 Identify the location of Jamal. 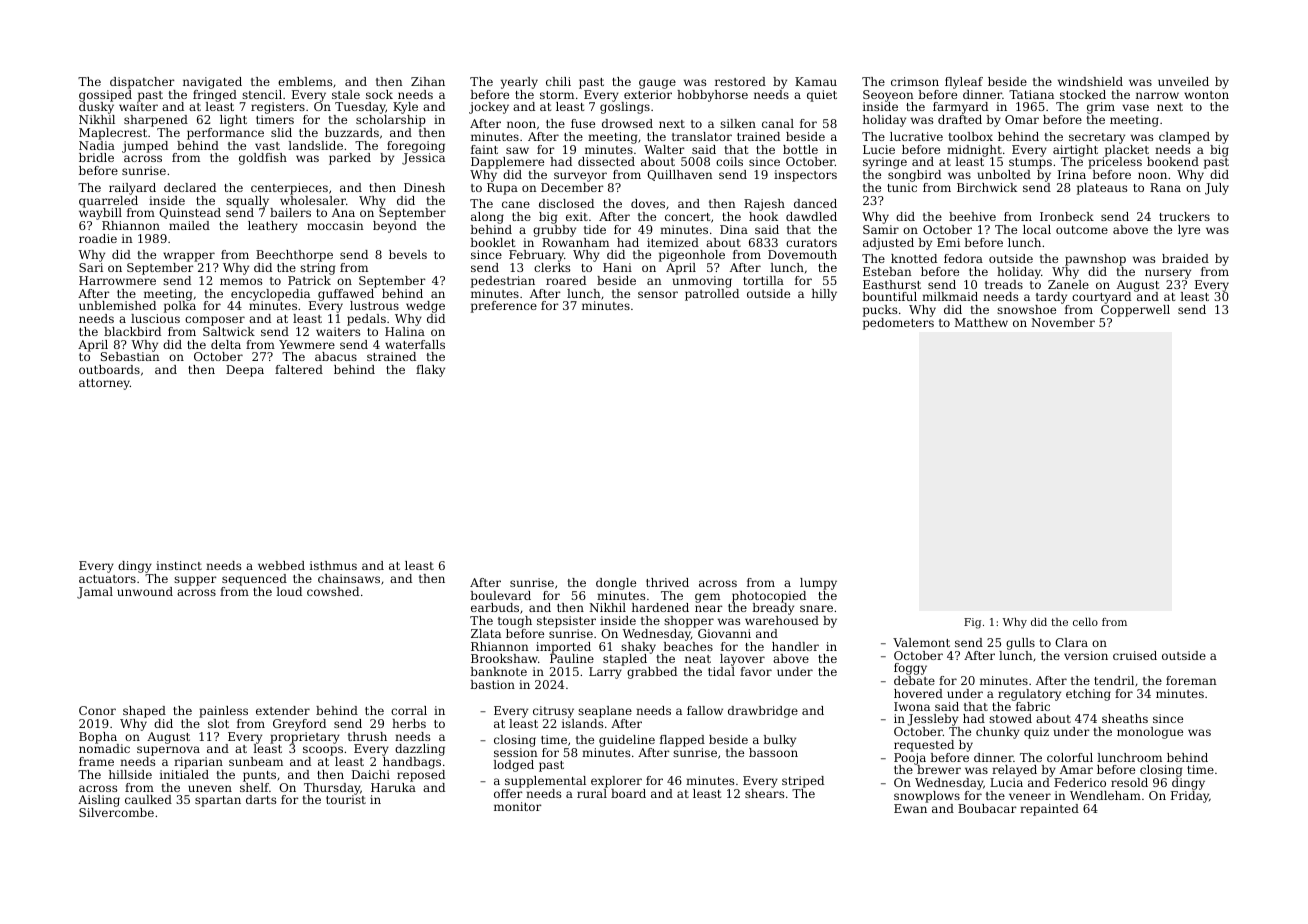
(95, 593).
